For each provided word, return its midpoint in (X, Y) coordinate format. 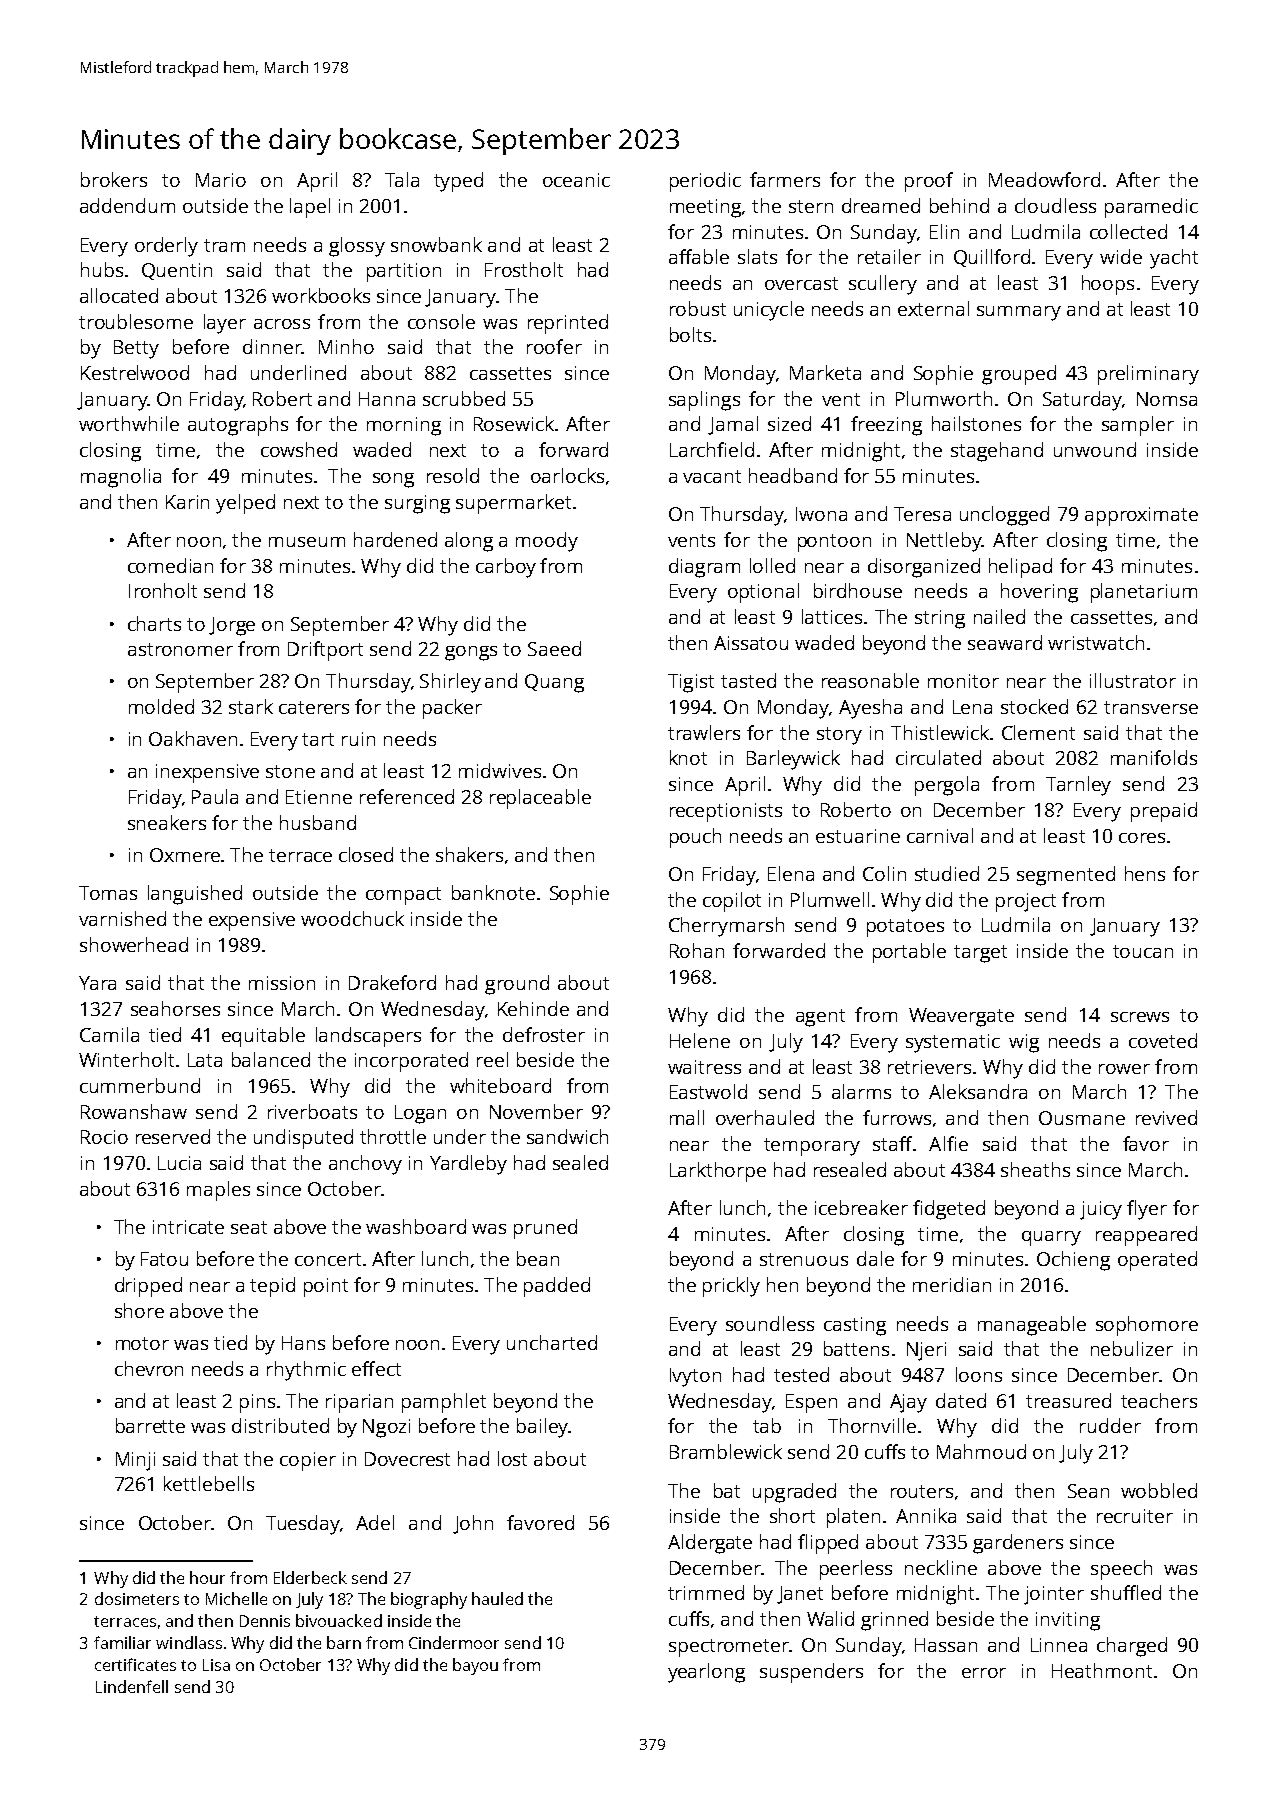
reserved (173, 1136)
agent (820, 1018)
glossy (357, 247)
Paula (215, 796)
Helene (700, 1040)
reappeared (1146, 1236)
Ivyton (695, 1377)
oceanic (576, 180)
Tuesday (303, 1525)
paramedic (1151, 208)
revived (1166, 1117)
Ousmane (1082, 1118)
